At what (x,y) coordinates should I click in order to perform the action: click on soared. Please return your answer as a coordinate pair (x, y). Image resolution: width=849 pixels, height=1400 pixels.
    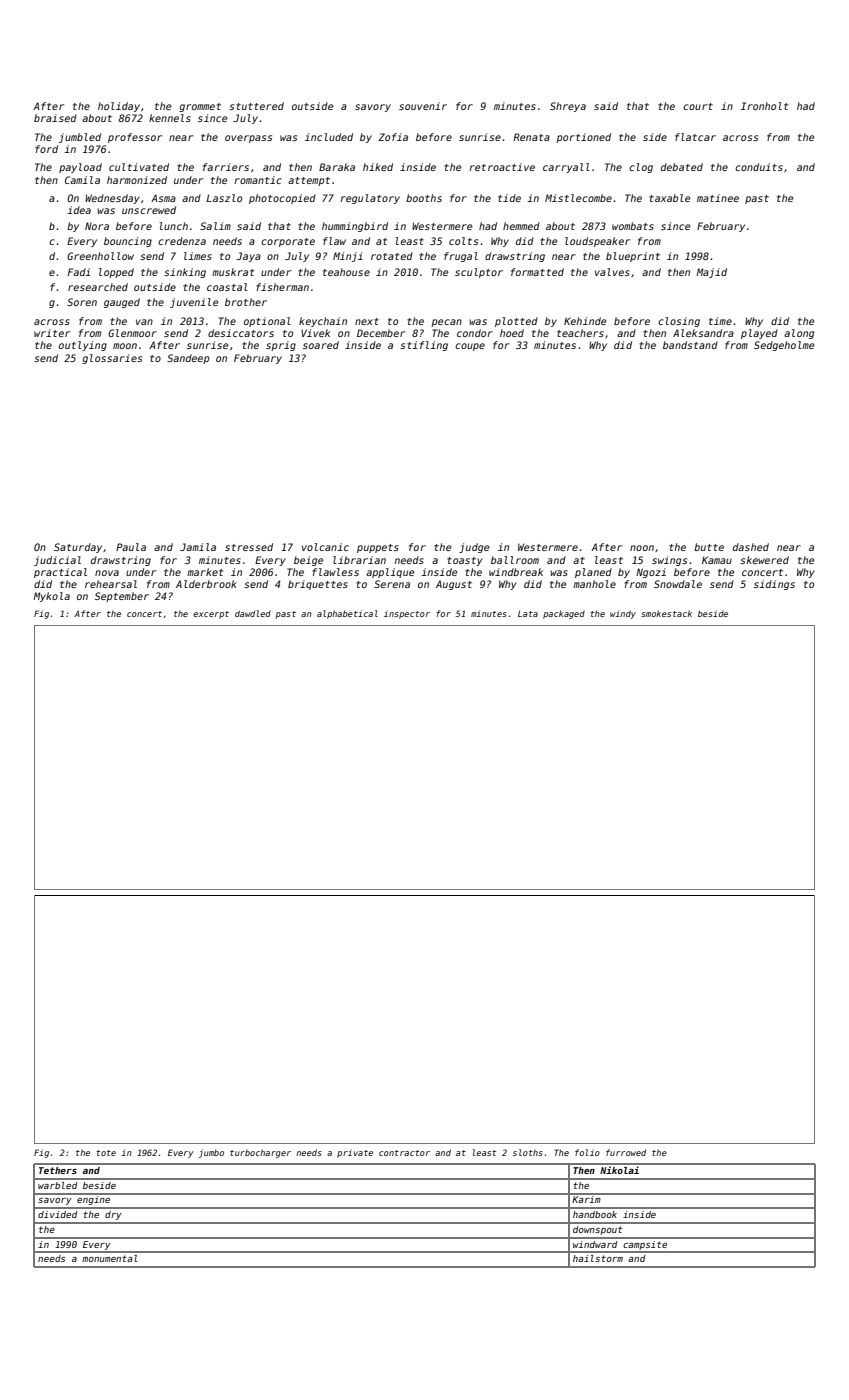
    Looking at the image, I should click on (321, 345).
